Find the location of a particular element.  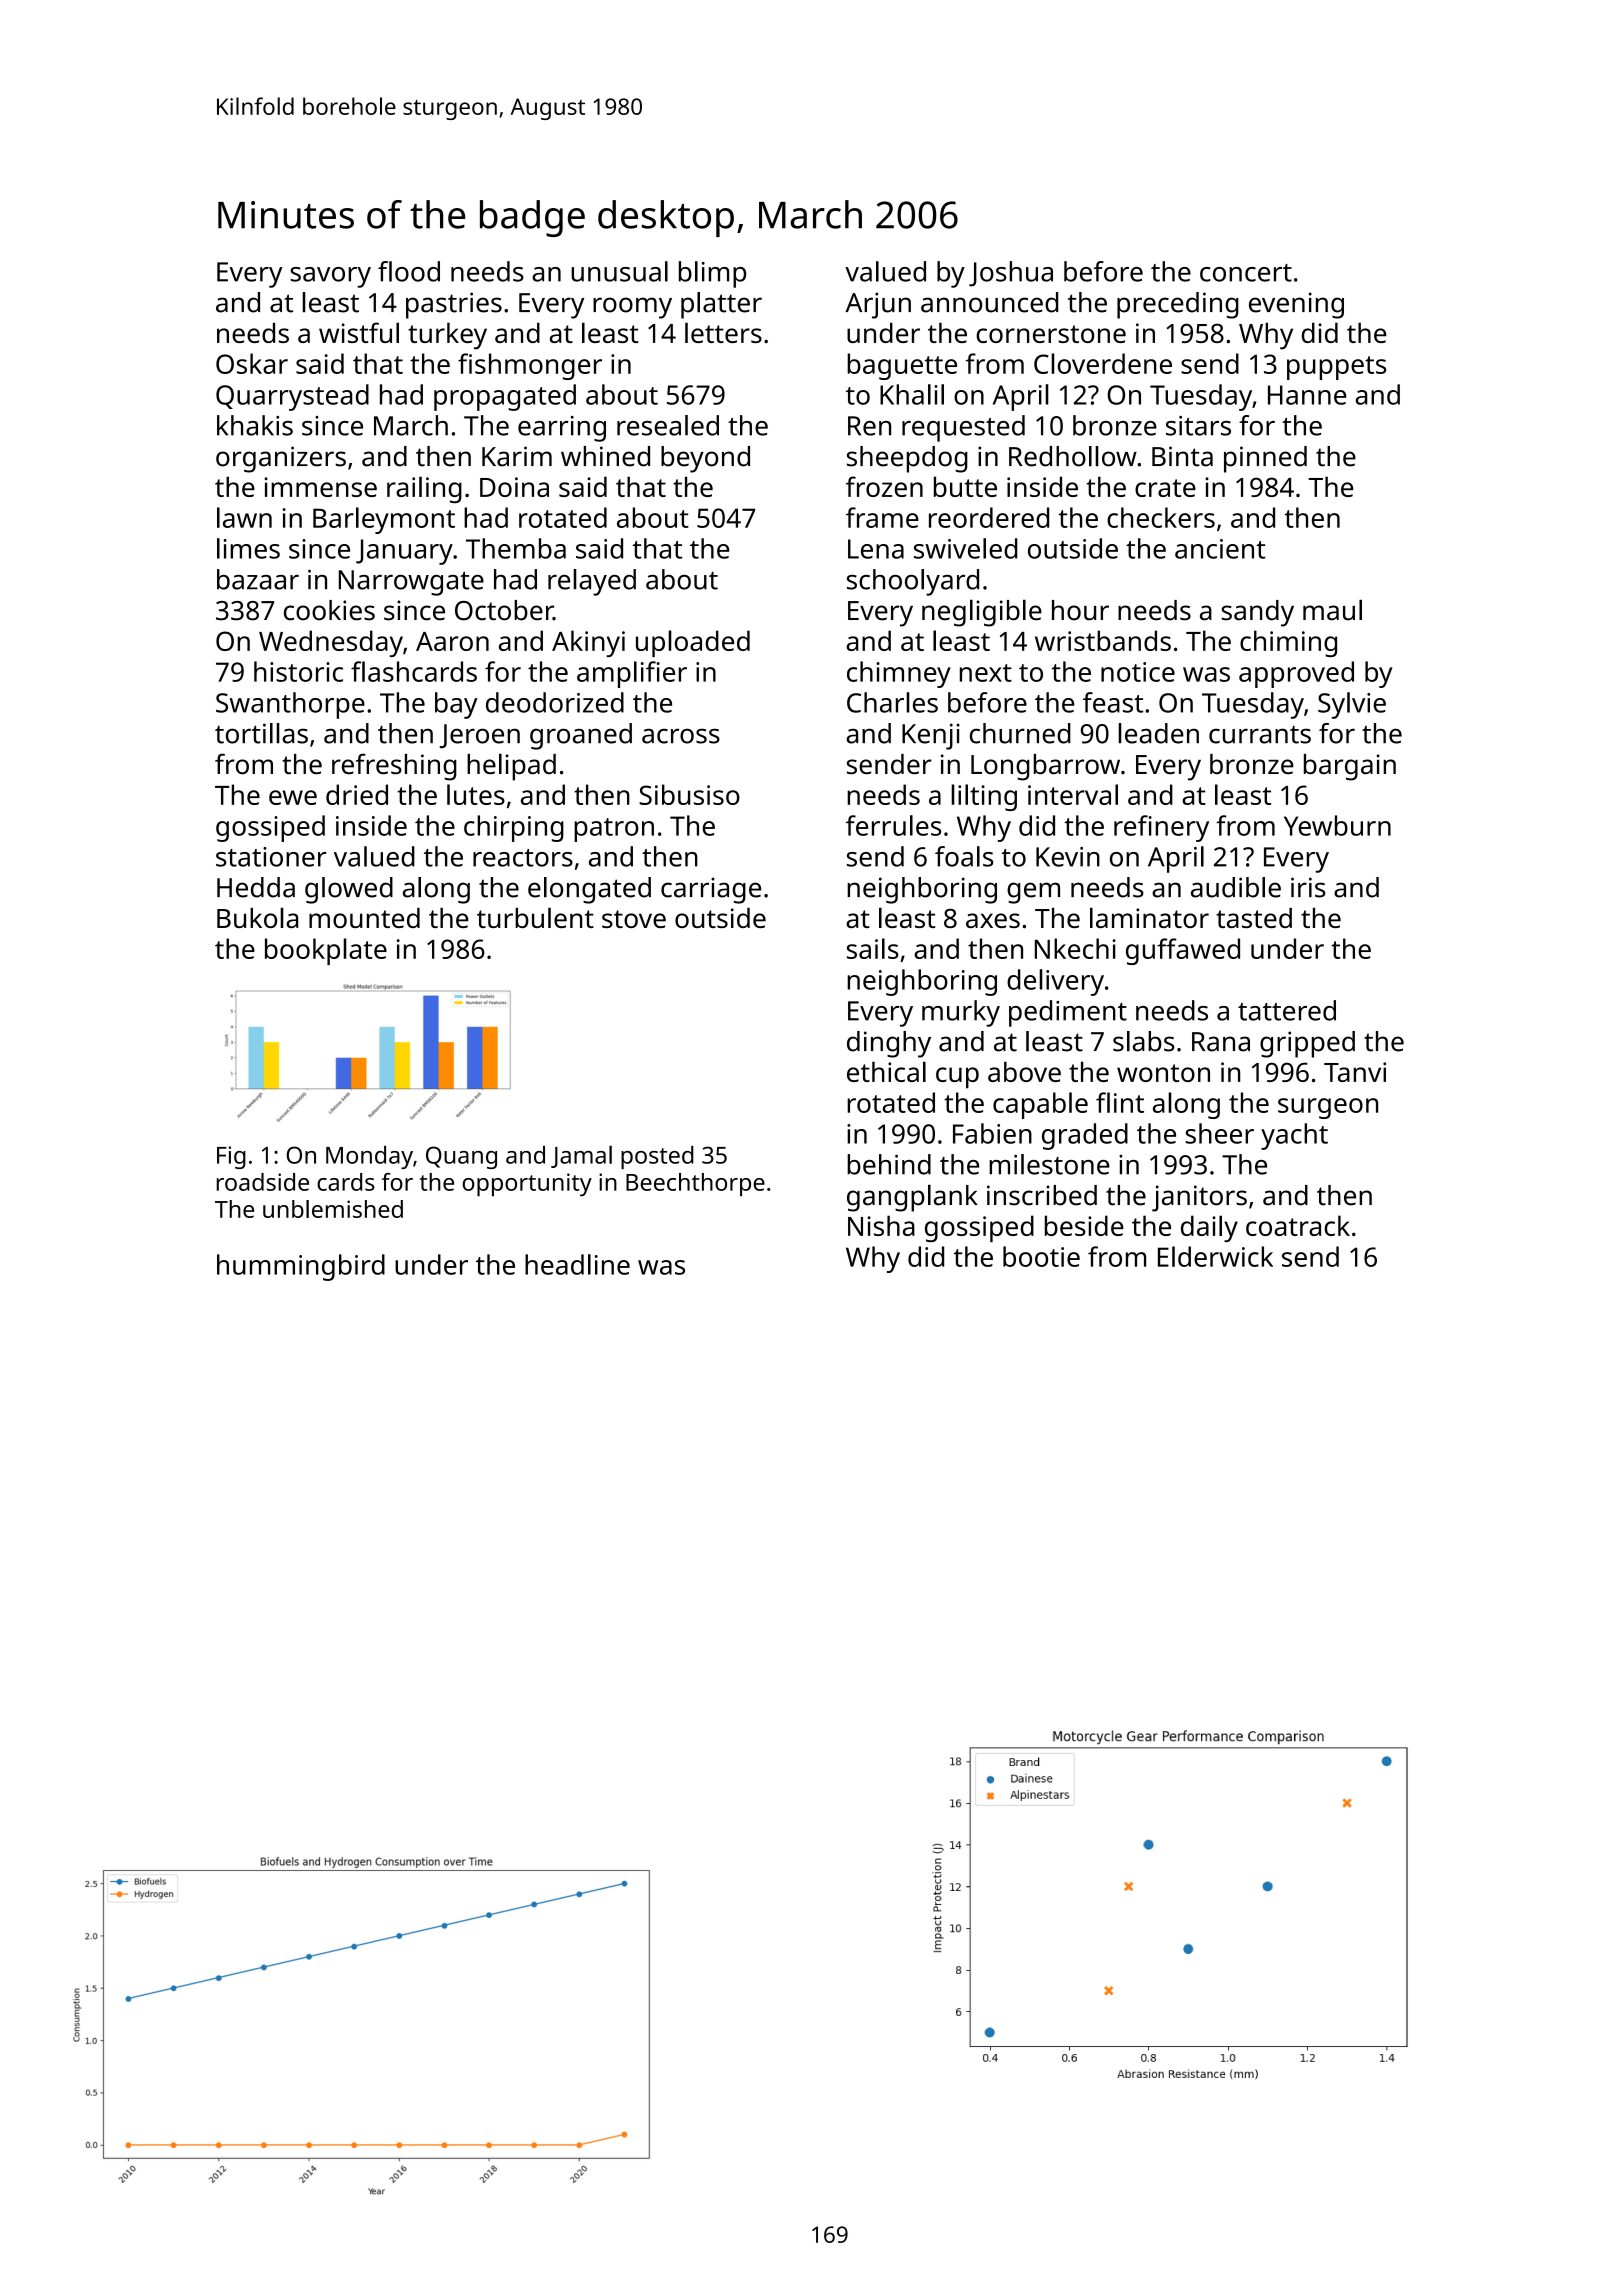

ancient is located at coordinates (1220, 549).
